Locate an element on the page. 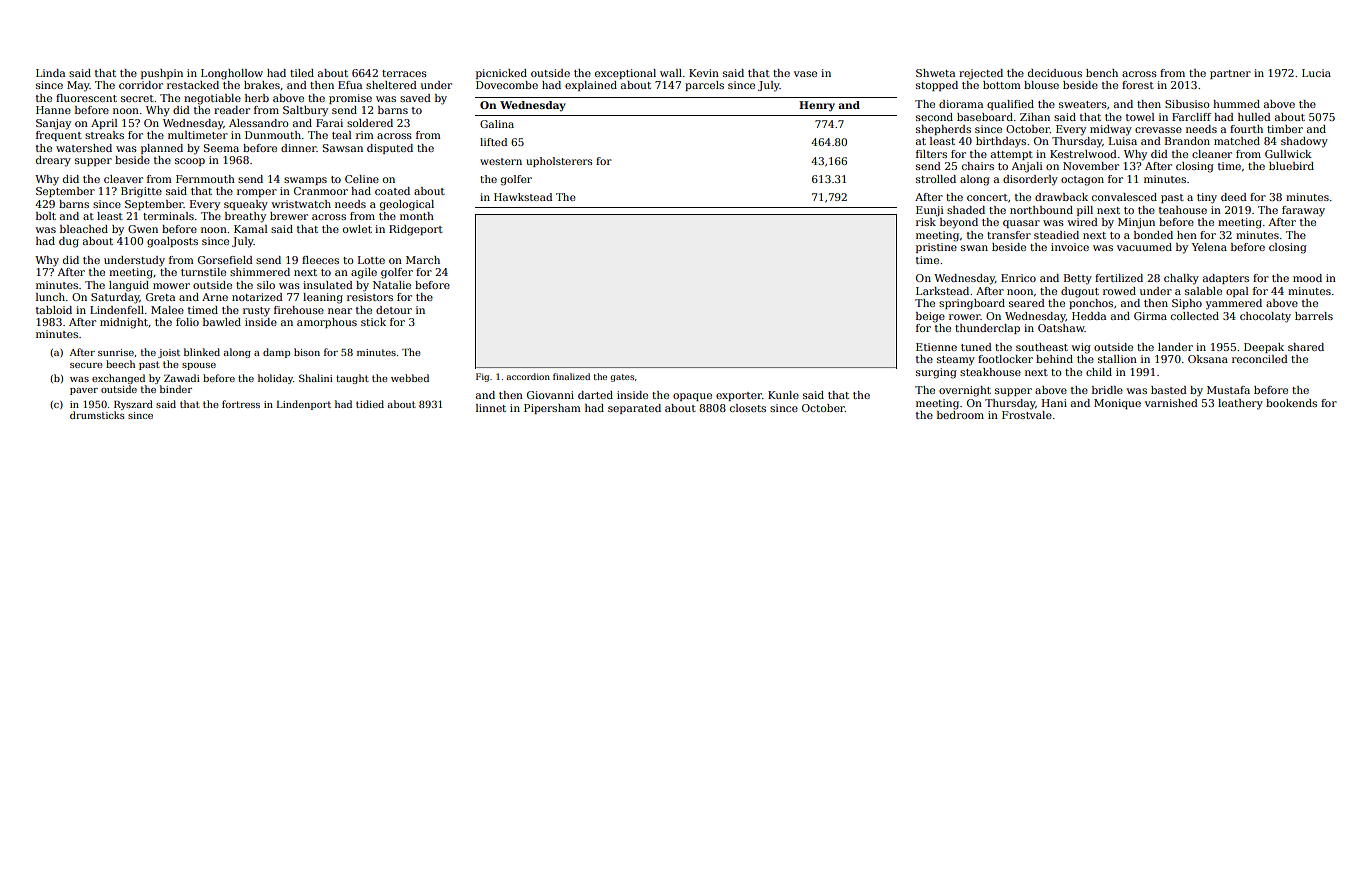 The image size is (1372, 887). gates is located at coordinates (622, 378).
